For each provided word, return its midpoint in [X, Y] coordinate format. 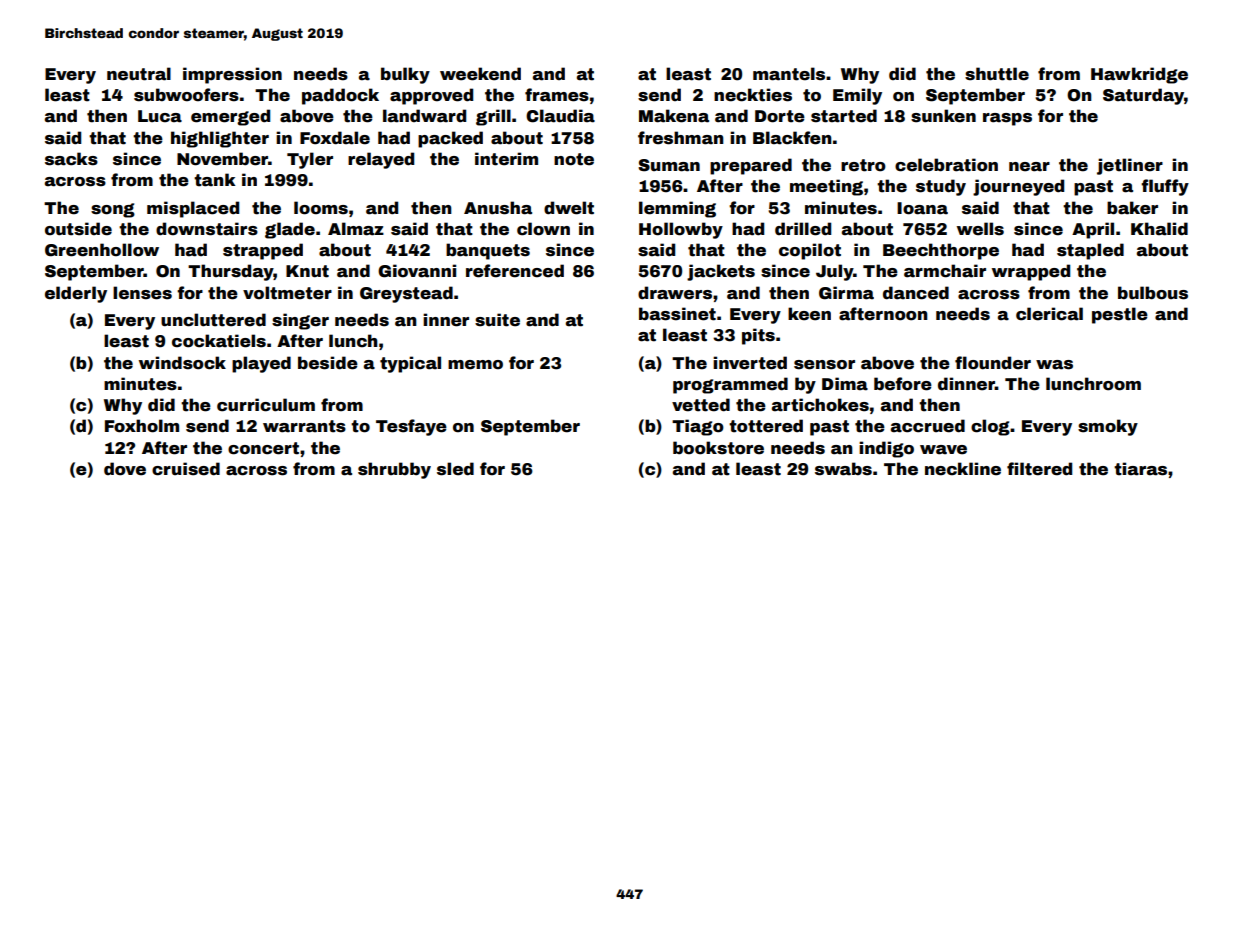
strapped [263, 251]
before [903, 384]
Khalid [1159, 229]
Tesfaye [411, 427]
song [113, 210]
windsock [182, 363]
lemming [677, 209]
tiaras [1140, 469]
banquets [488, 251]
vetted [701, 405]
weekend [480, 74]
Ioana [922, 208]
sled [455, 469]
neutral [139, 74]
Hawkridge [1139, 75]
